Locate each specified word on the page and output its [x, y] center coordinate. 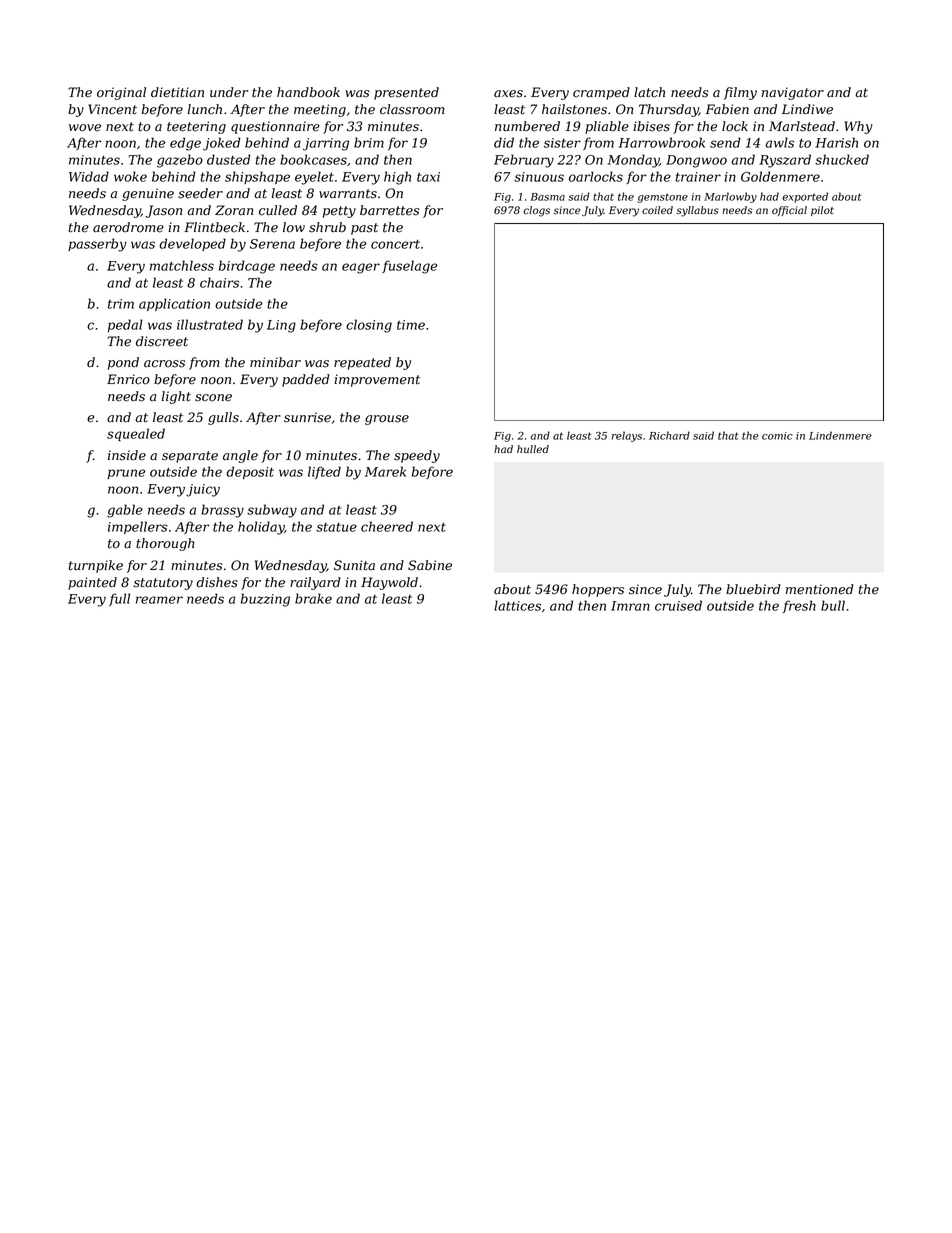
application [174, 304]
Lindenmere [840, 435]
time [411, 325]
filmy [740, 93]
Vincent [112, 109]
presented [406, 93]
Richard [669, 435]
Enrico [128, 379]
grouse [387, 420]
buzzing [265, 600]
